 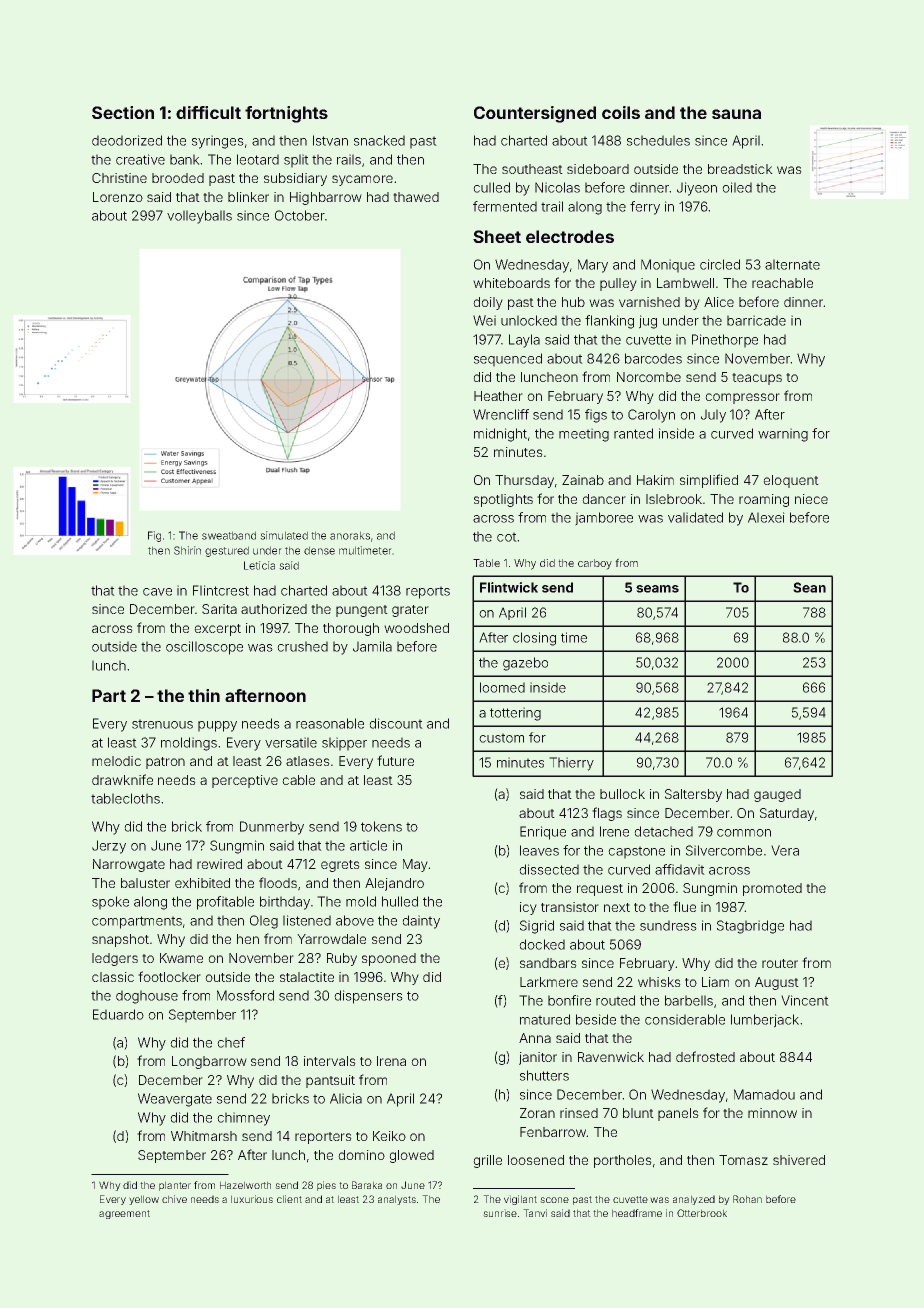 What do you see at coordinates (199, 217) in the screenshot?
I see `volleyballs` at bounding box center [199, 217].
